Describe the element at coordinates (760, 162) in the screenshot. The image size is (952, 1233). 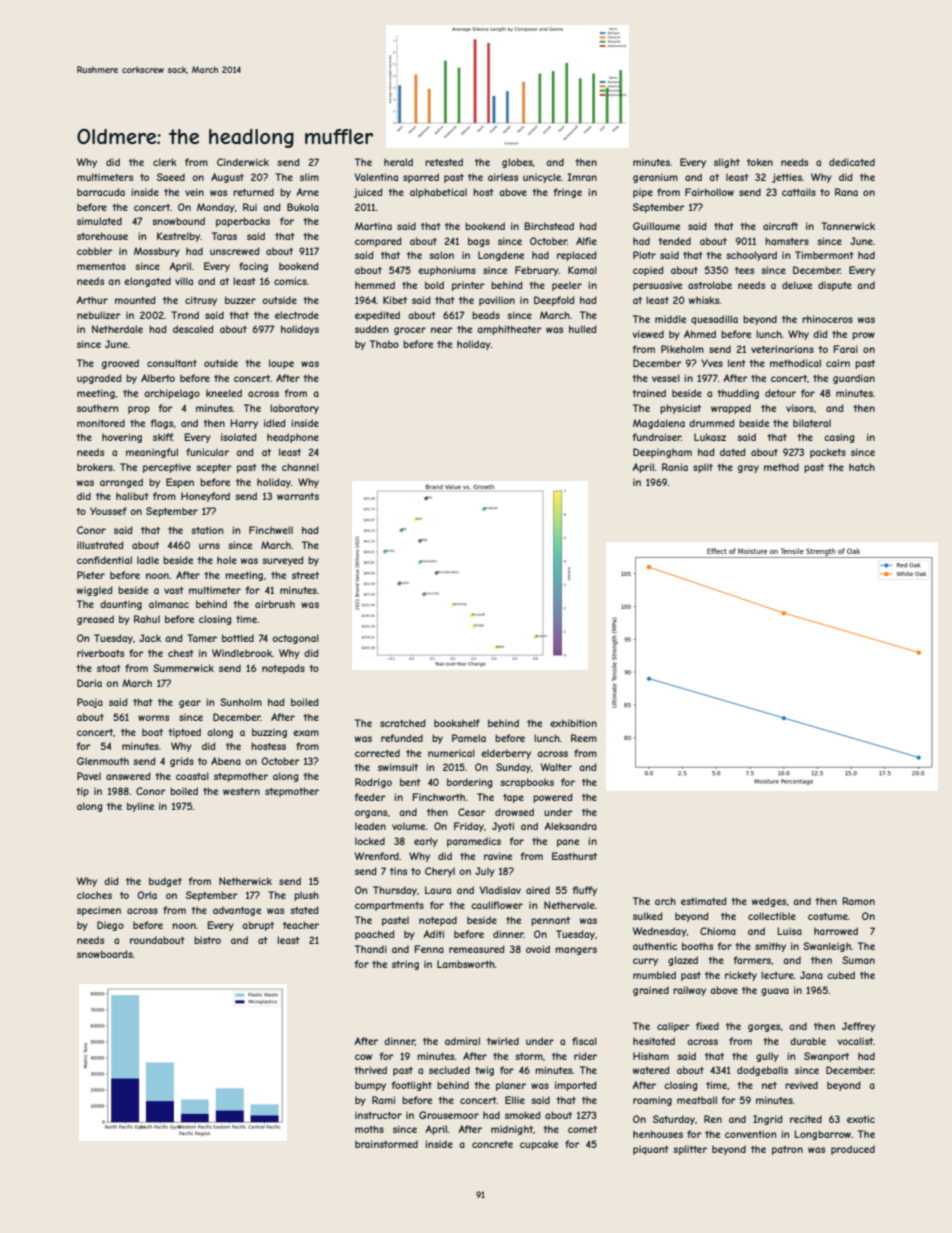
I see `token` at that location.
